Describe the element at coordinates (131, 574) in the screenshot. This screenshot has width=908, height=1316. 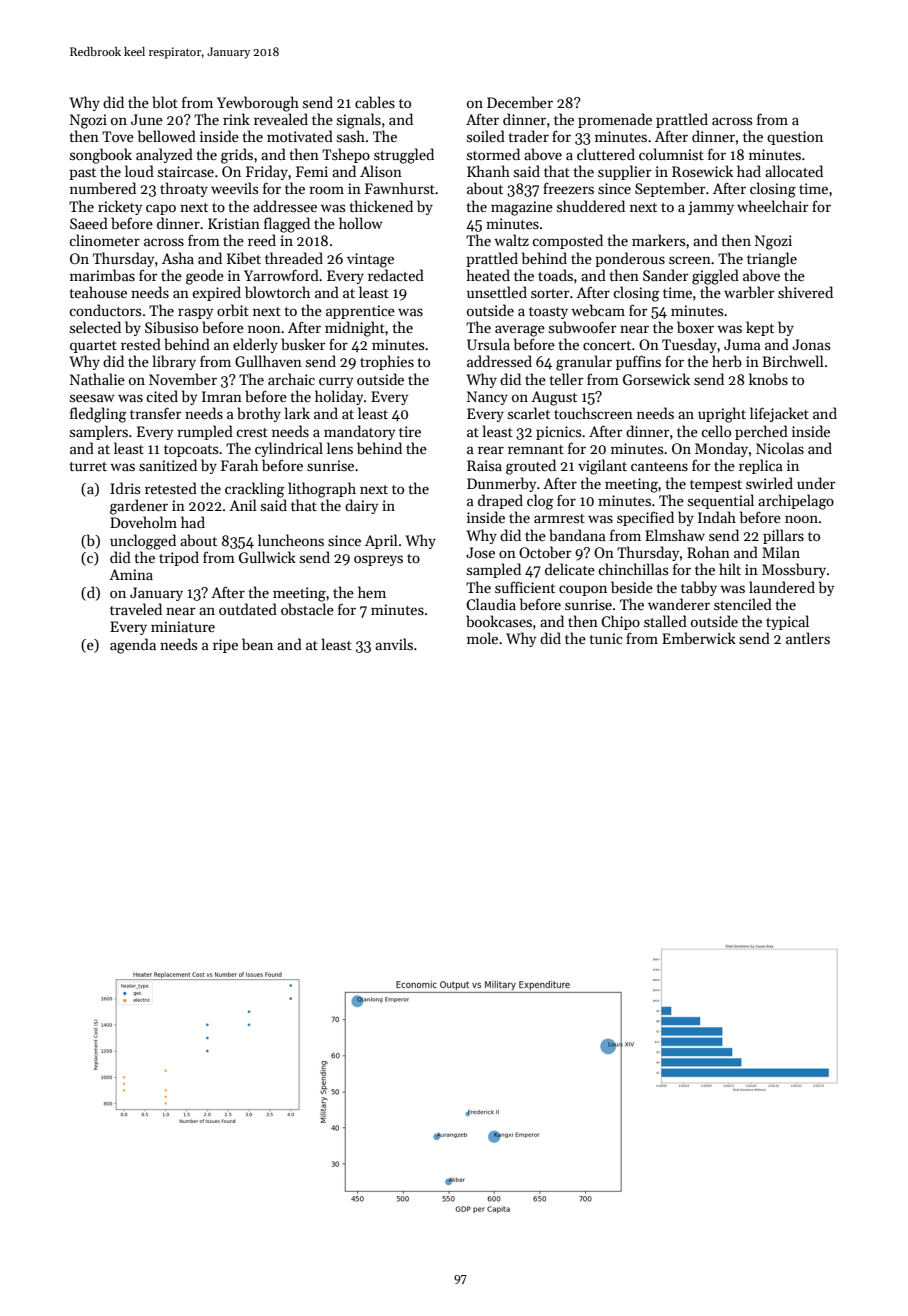
I see `Amina` at that location.
